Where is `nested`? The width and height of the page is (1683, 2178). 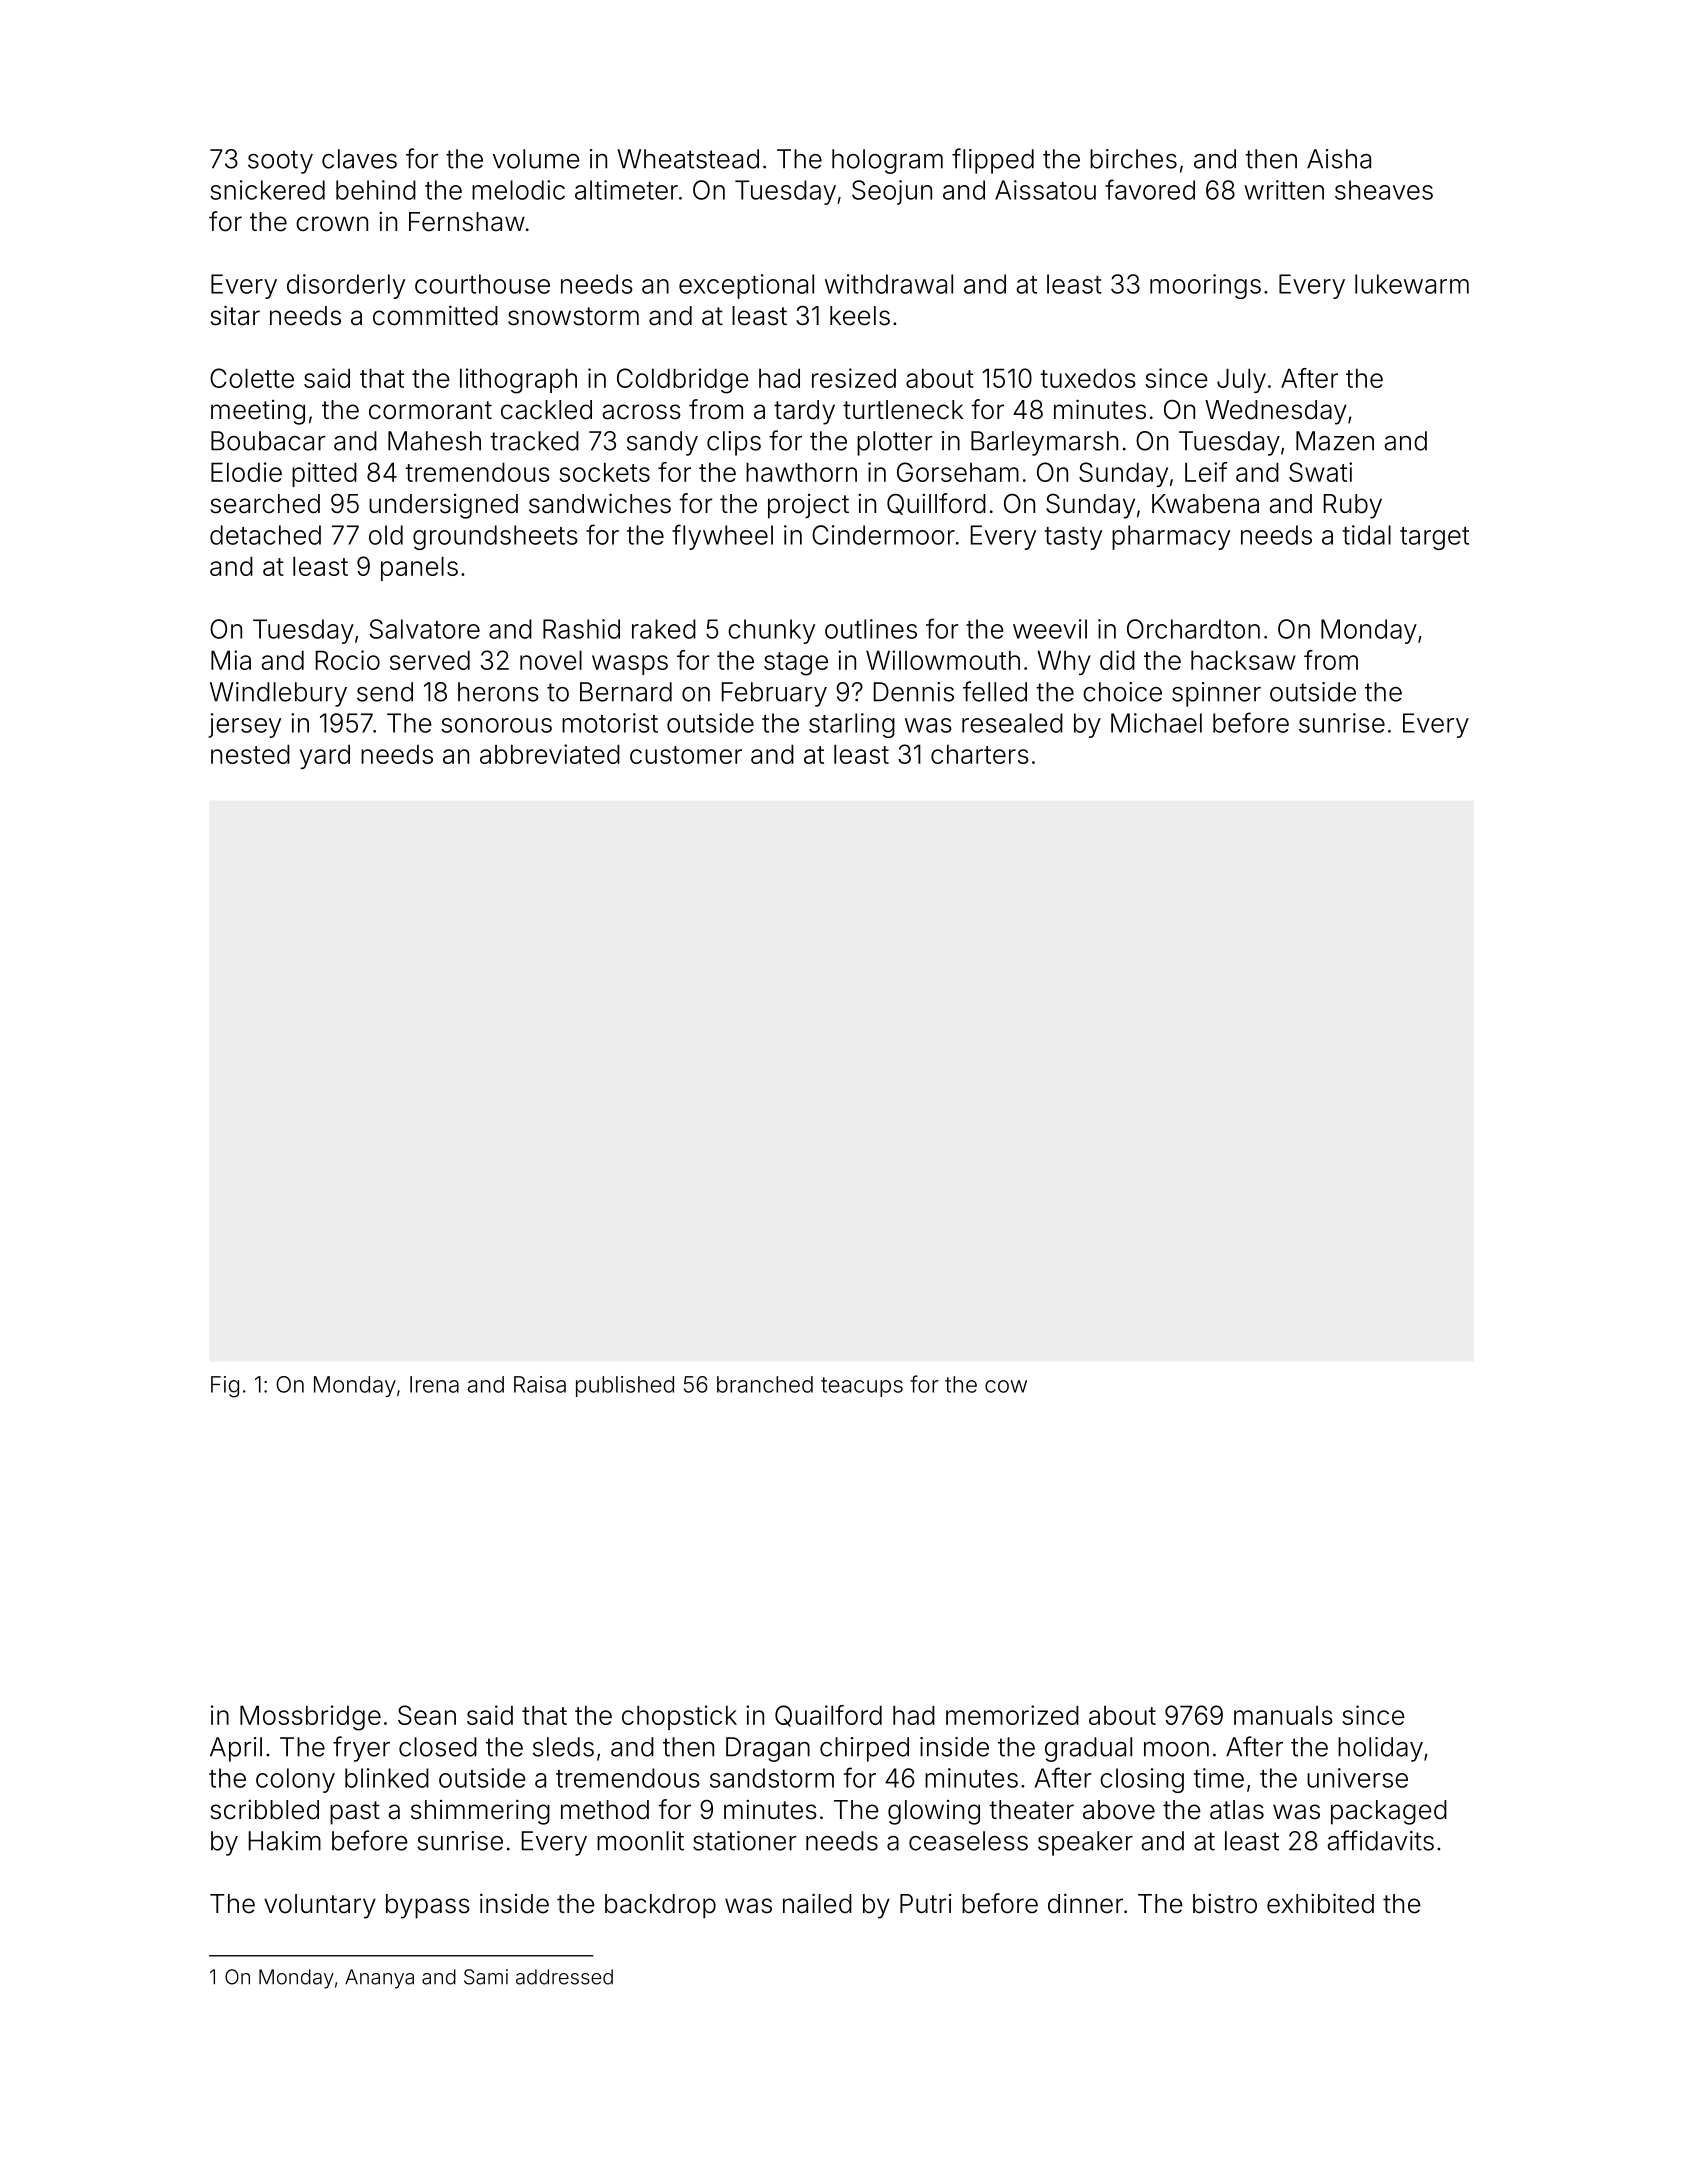 nested is located at coordinates (250, 754).
